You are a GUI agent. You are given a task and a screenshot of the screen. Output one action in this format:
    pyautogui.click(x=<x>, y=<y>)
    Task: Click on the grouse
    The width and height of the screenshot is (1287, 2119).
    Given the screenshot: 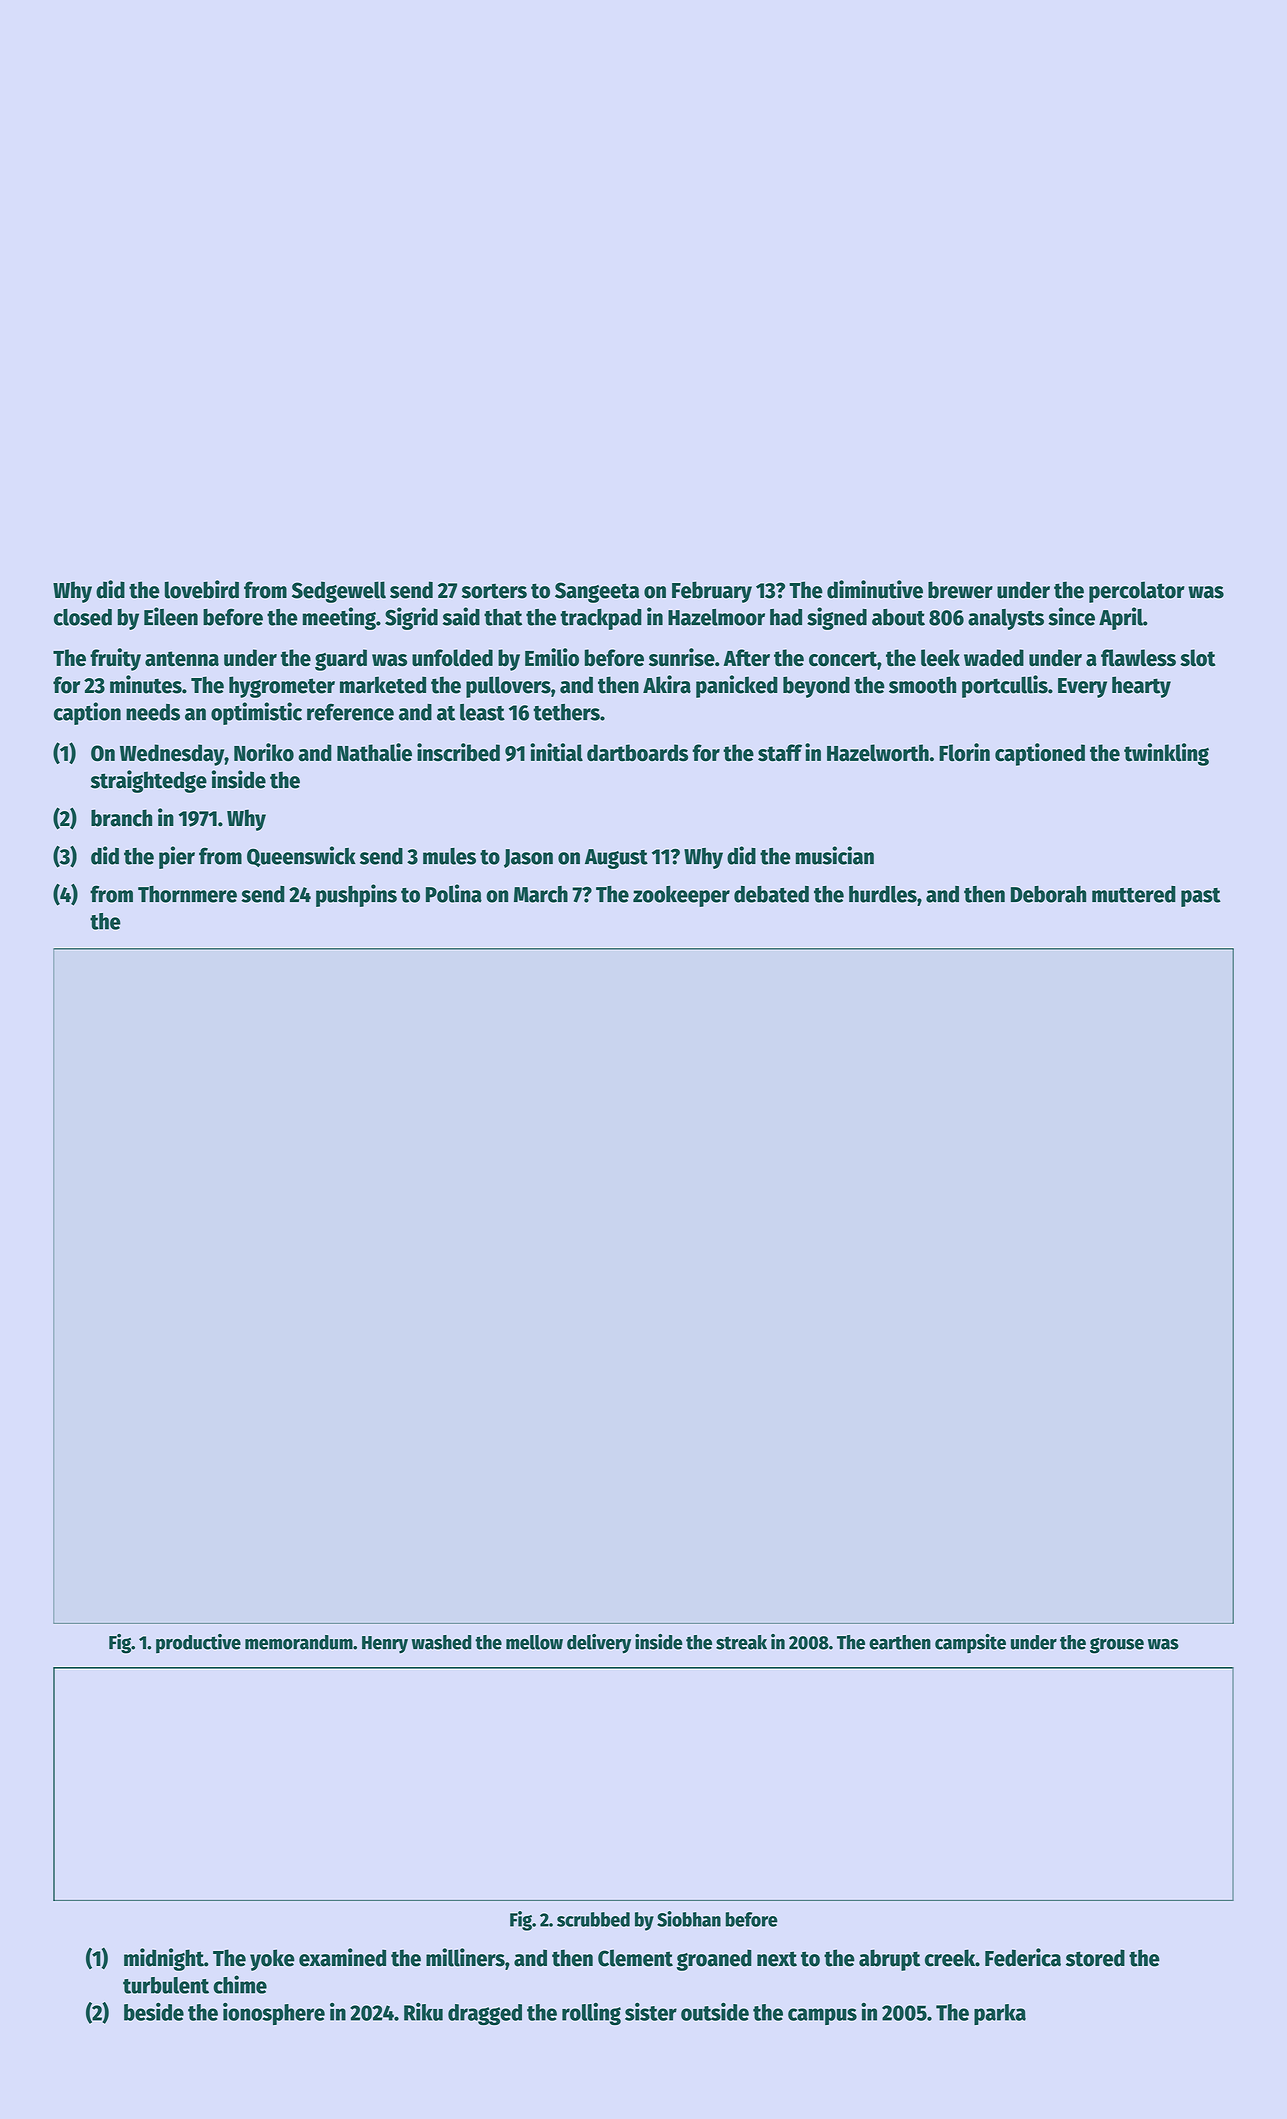 What is the action you would take?
    pyautogui.click(x=1117, y=1645)
